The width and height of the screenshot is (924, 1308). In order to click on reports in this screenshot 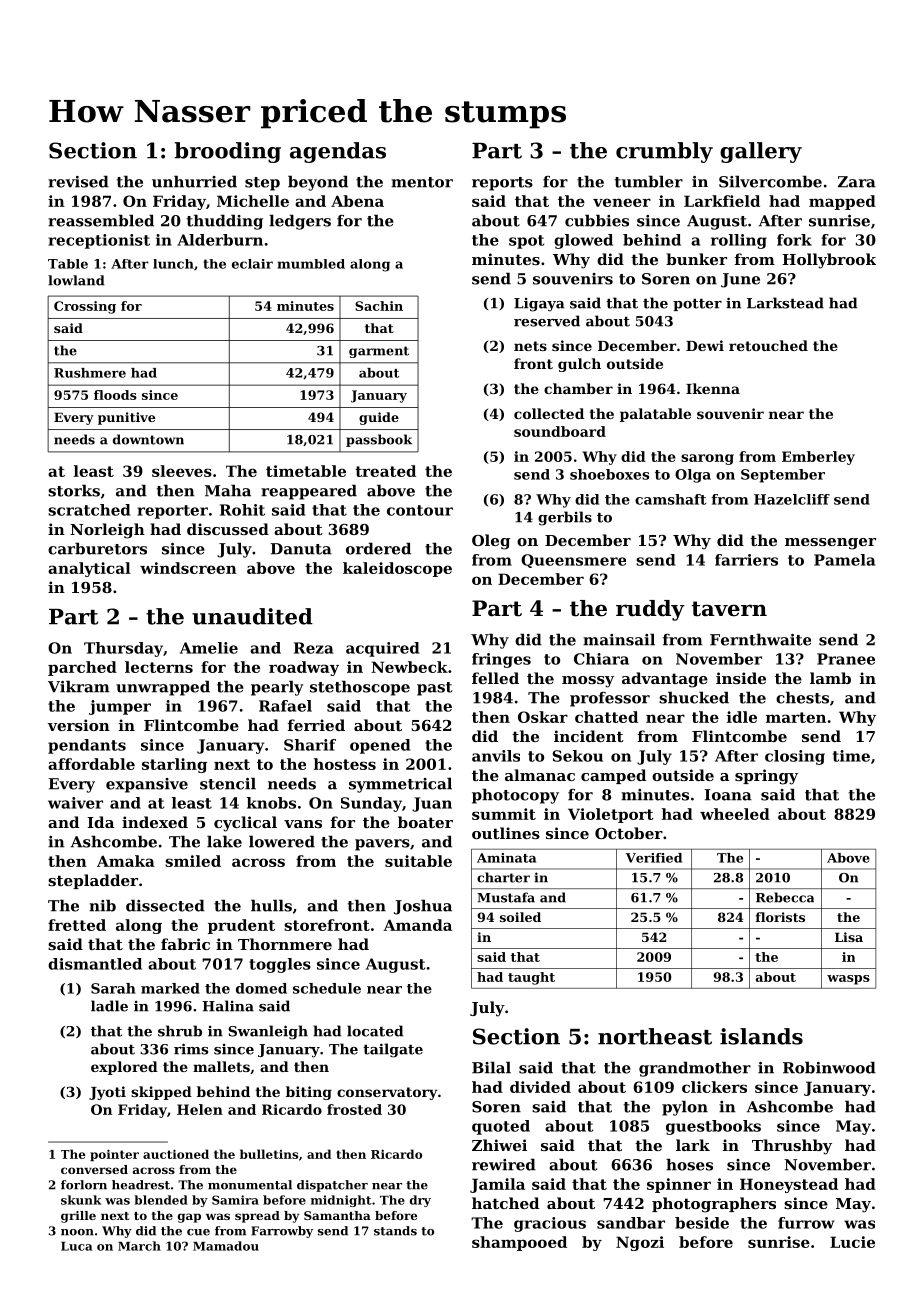, I will do `click(502, 184)`.
